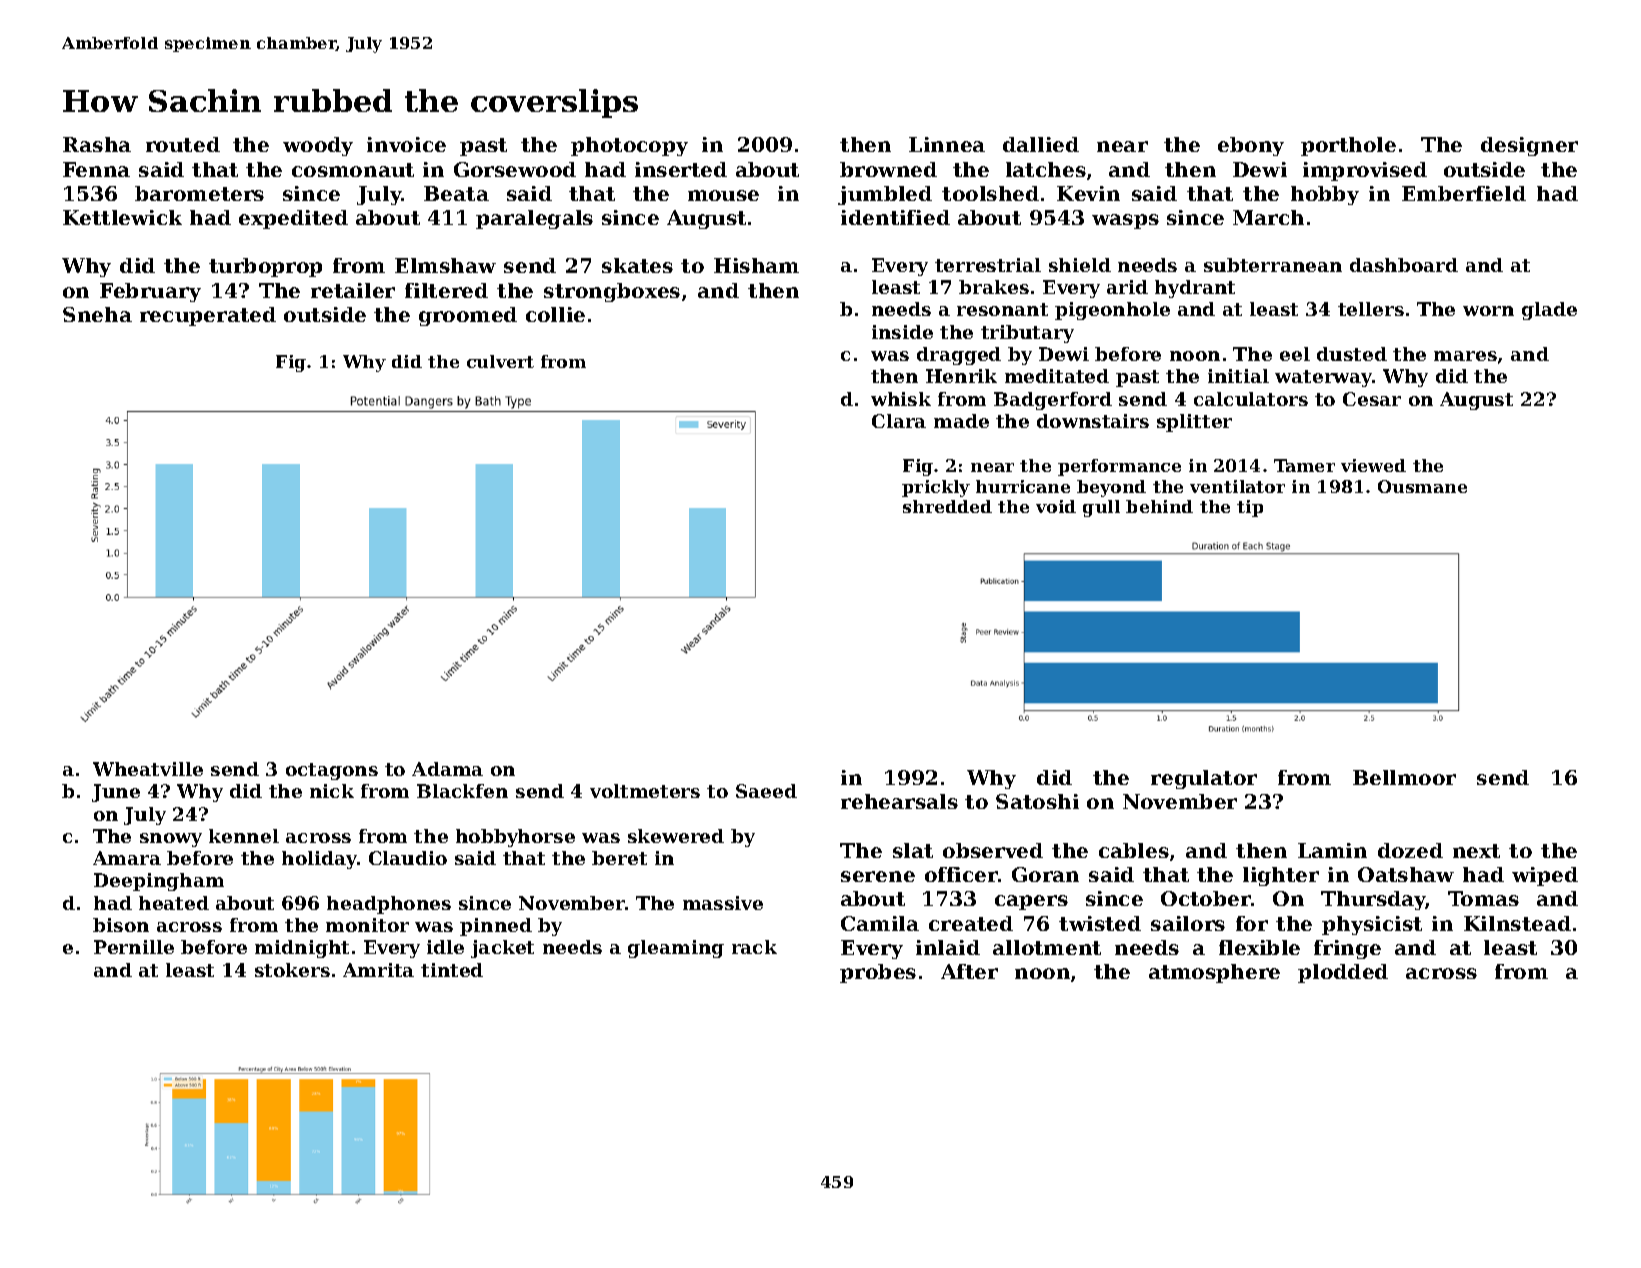 This document has height=1268, width=1641. I want to click on Deepingham, so click(159, 882).
